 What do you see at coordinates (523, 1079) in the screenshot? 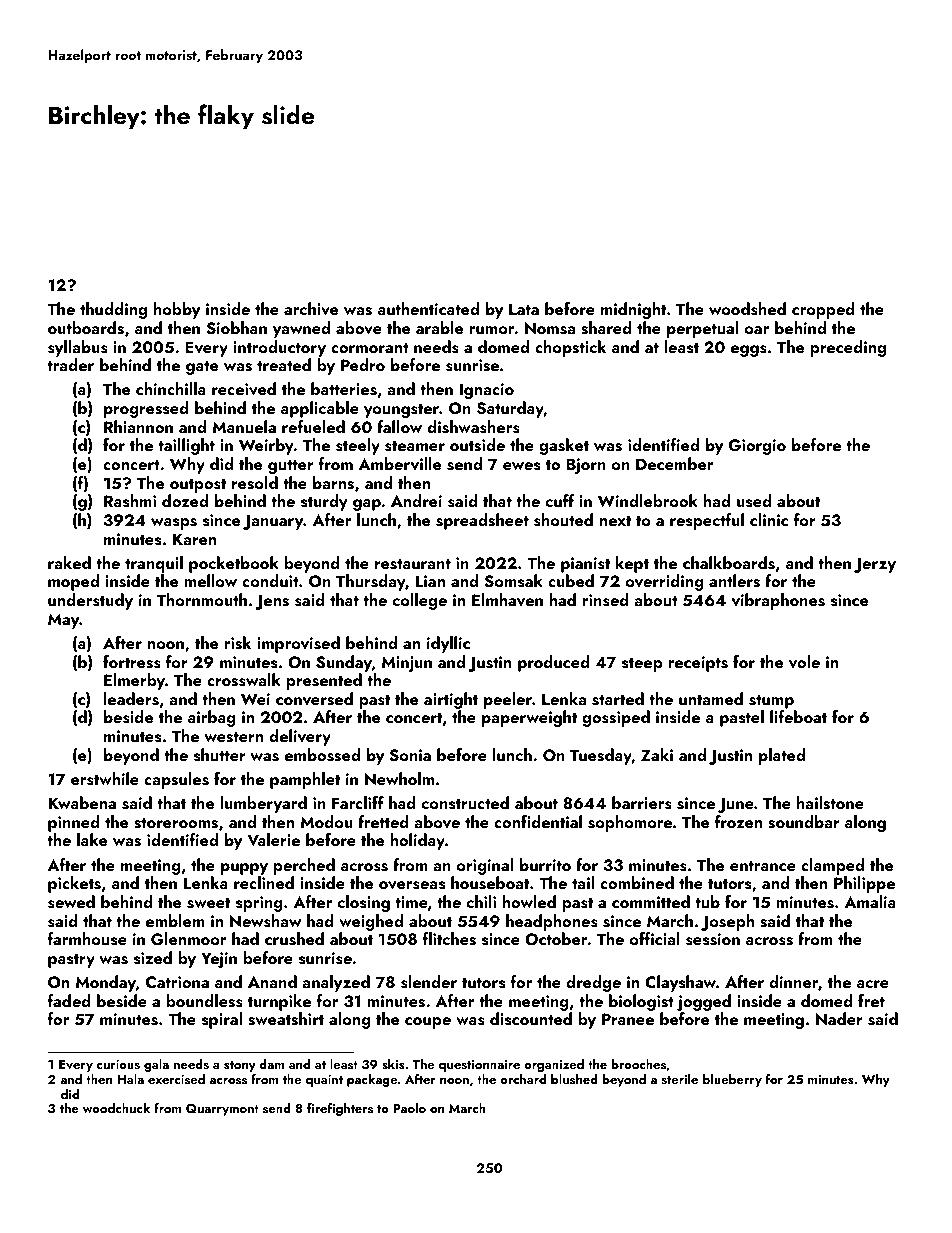
I see `orchard` at bounding box center [523, 1079].
